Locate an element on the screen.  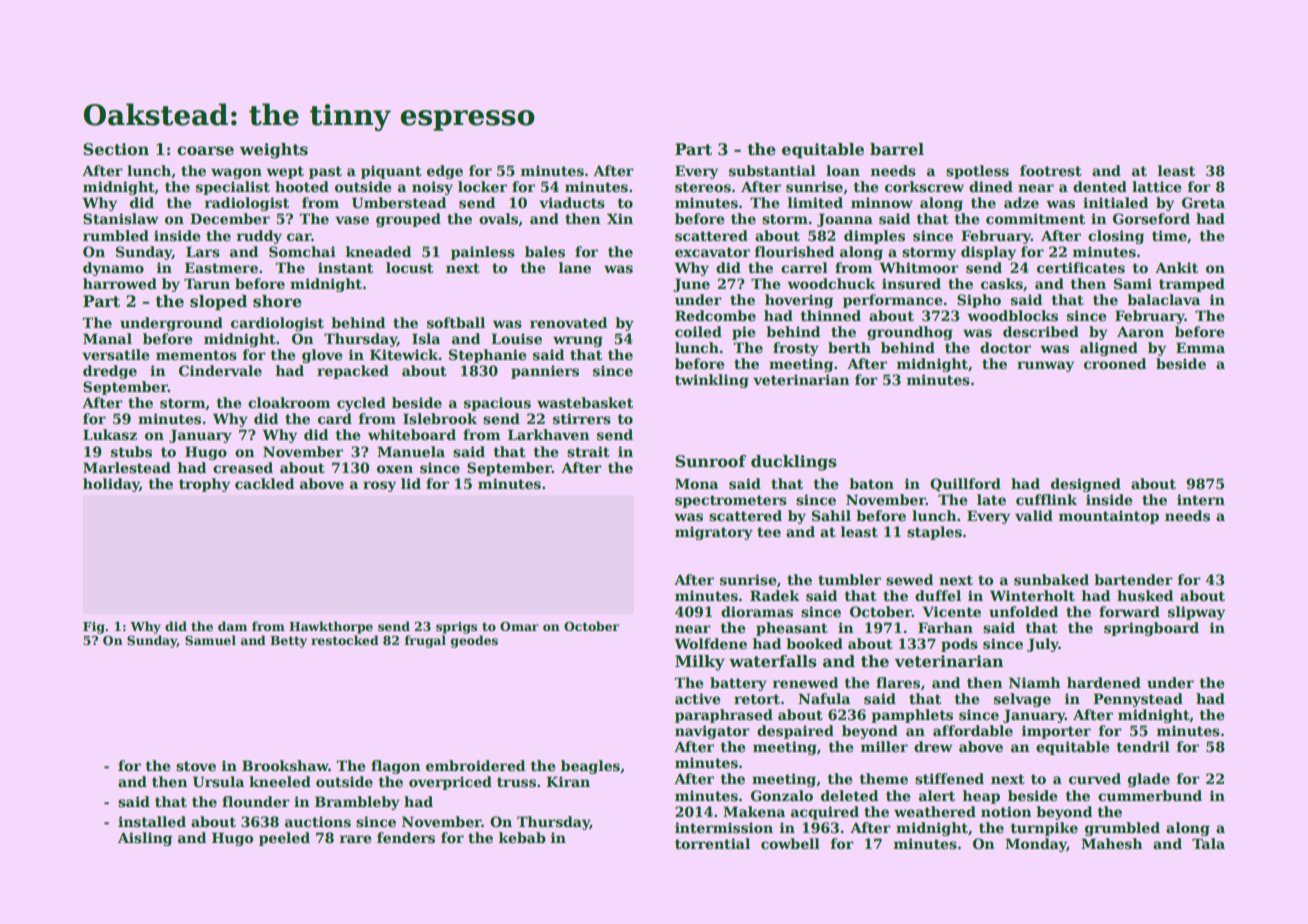
Marlestead is located at coordinates (127, 467).
